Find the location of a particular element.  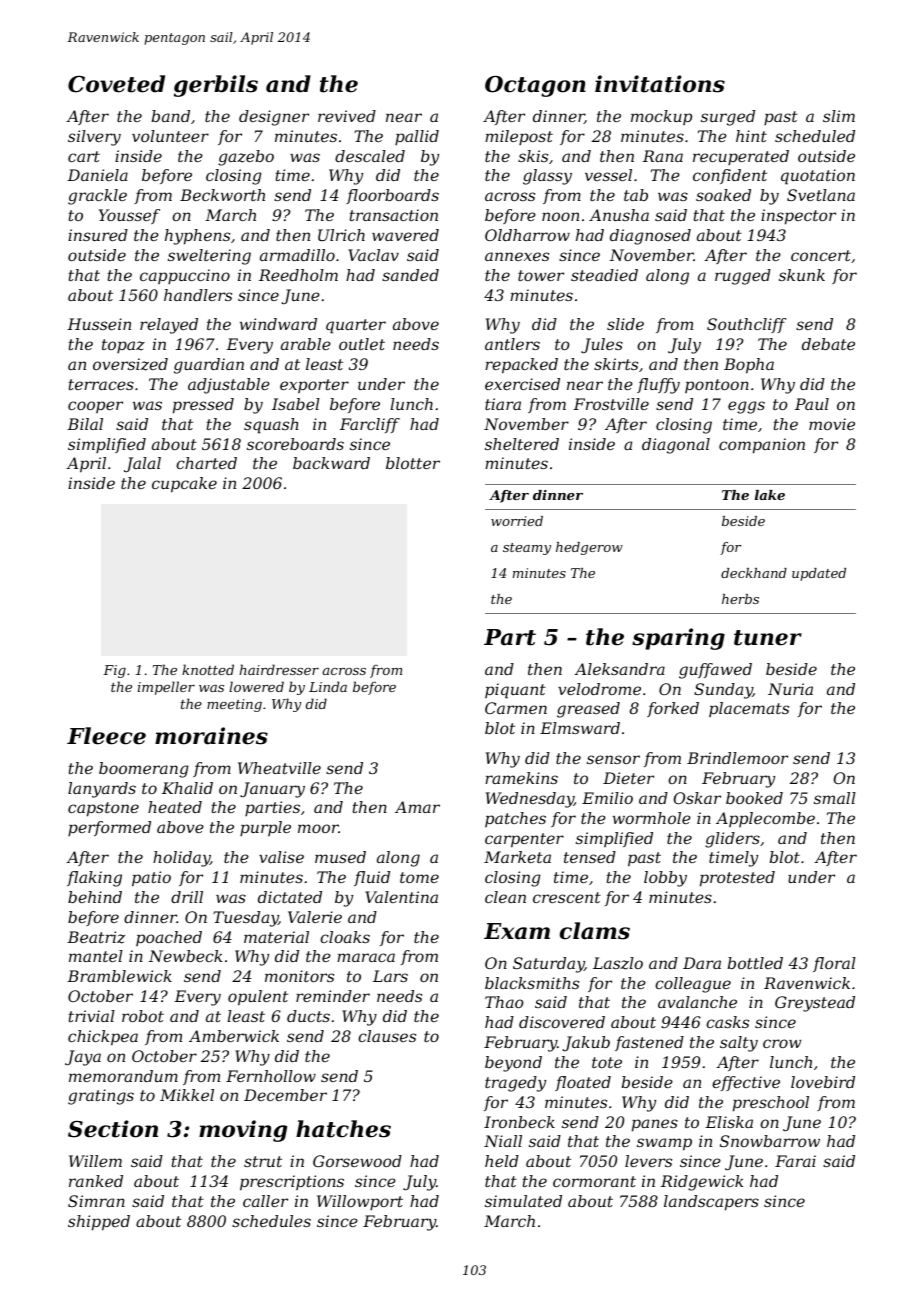

ramekins is located at coordinates (521, 778).
